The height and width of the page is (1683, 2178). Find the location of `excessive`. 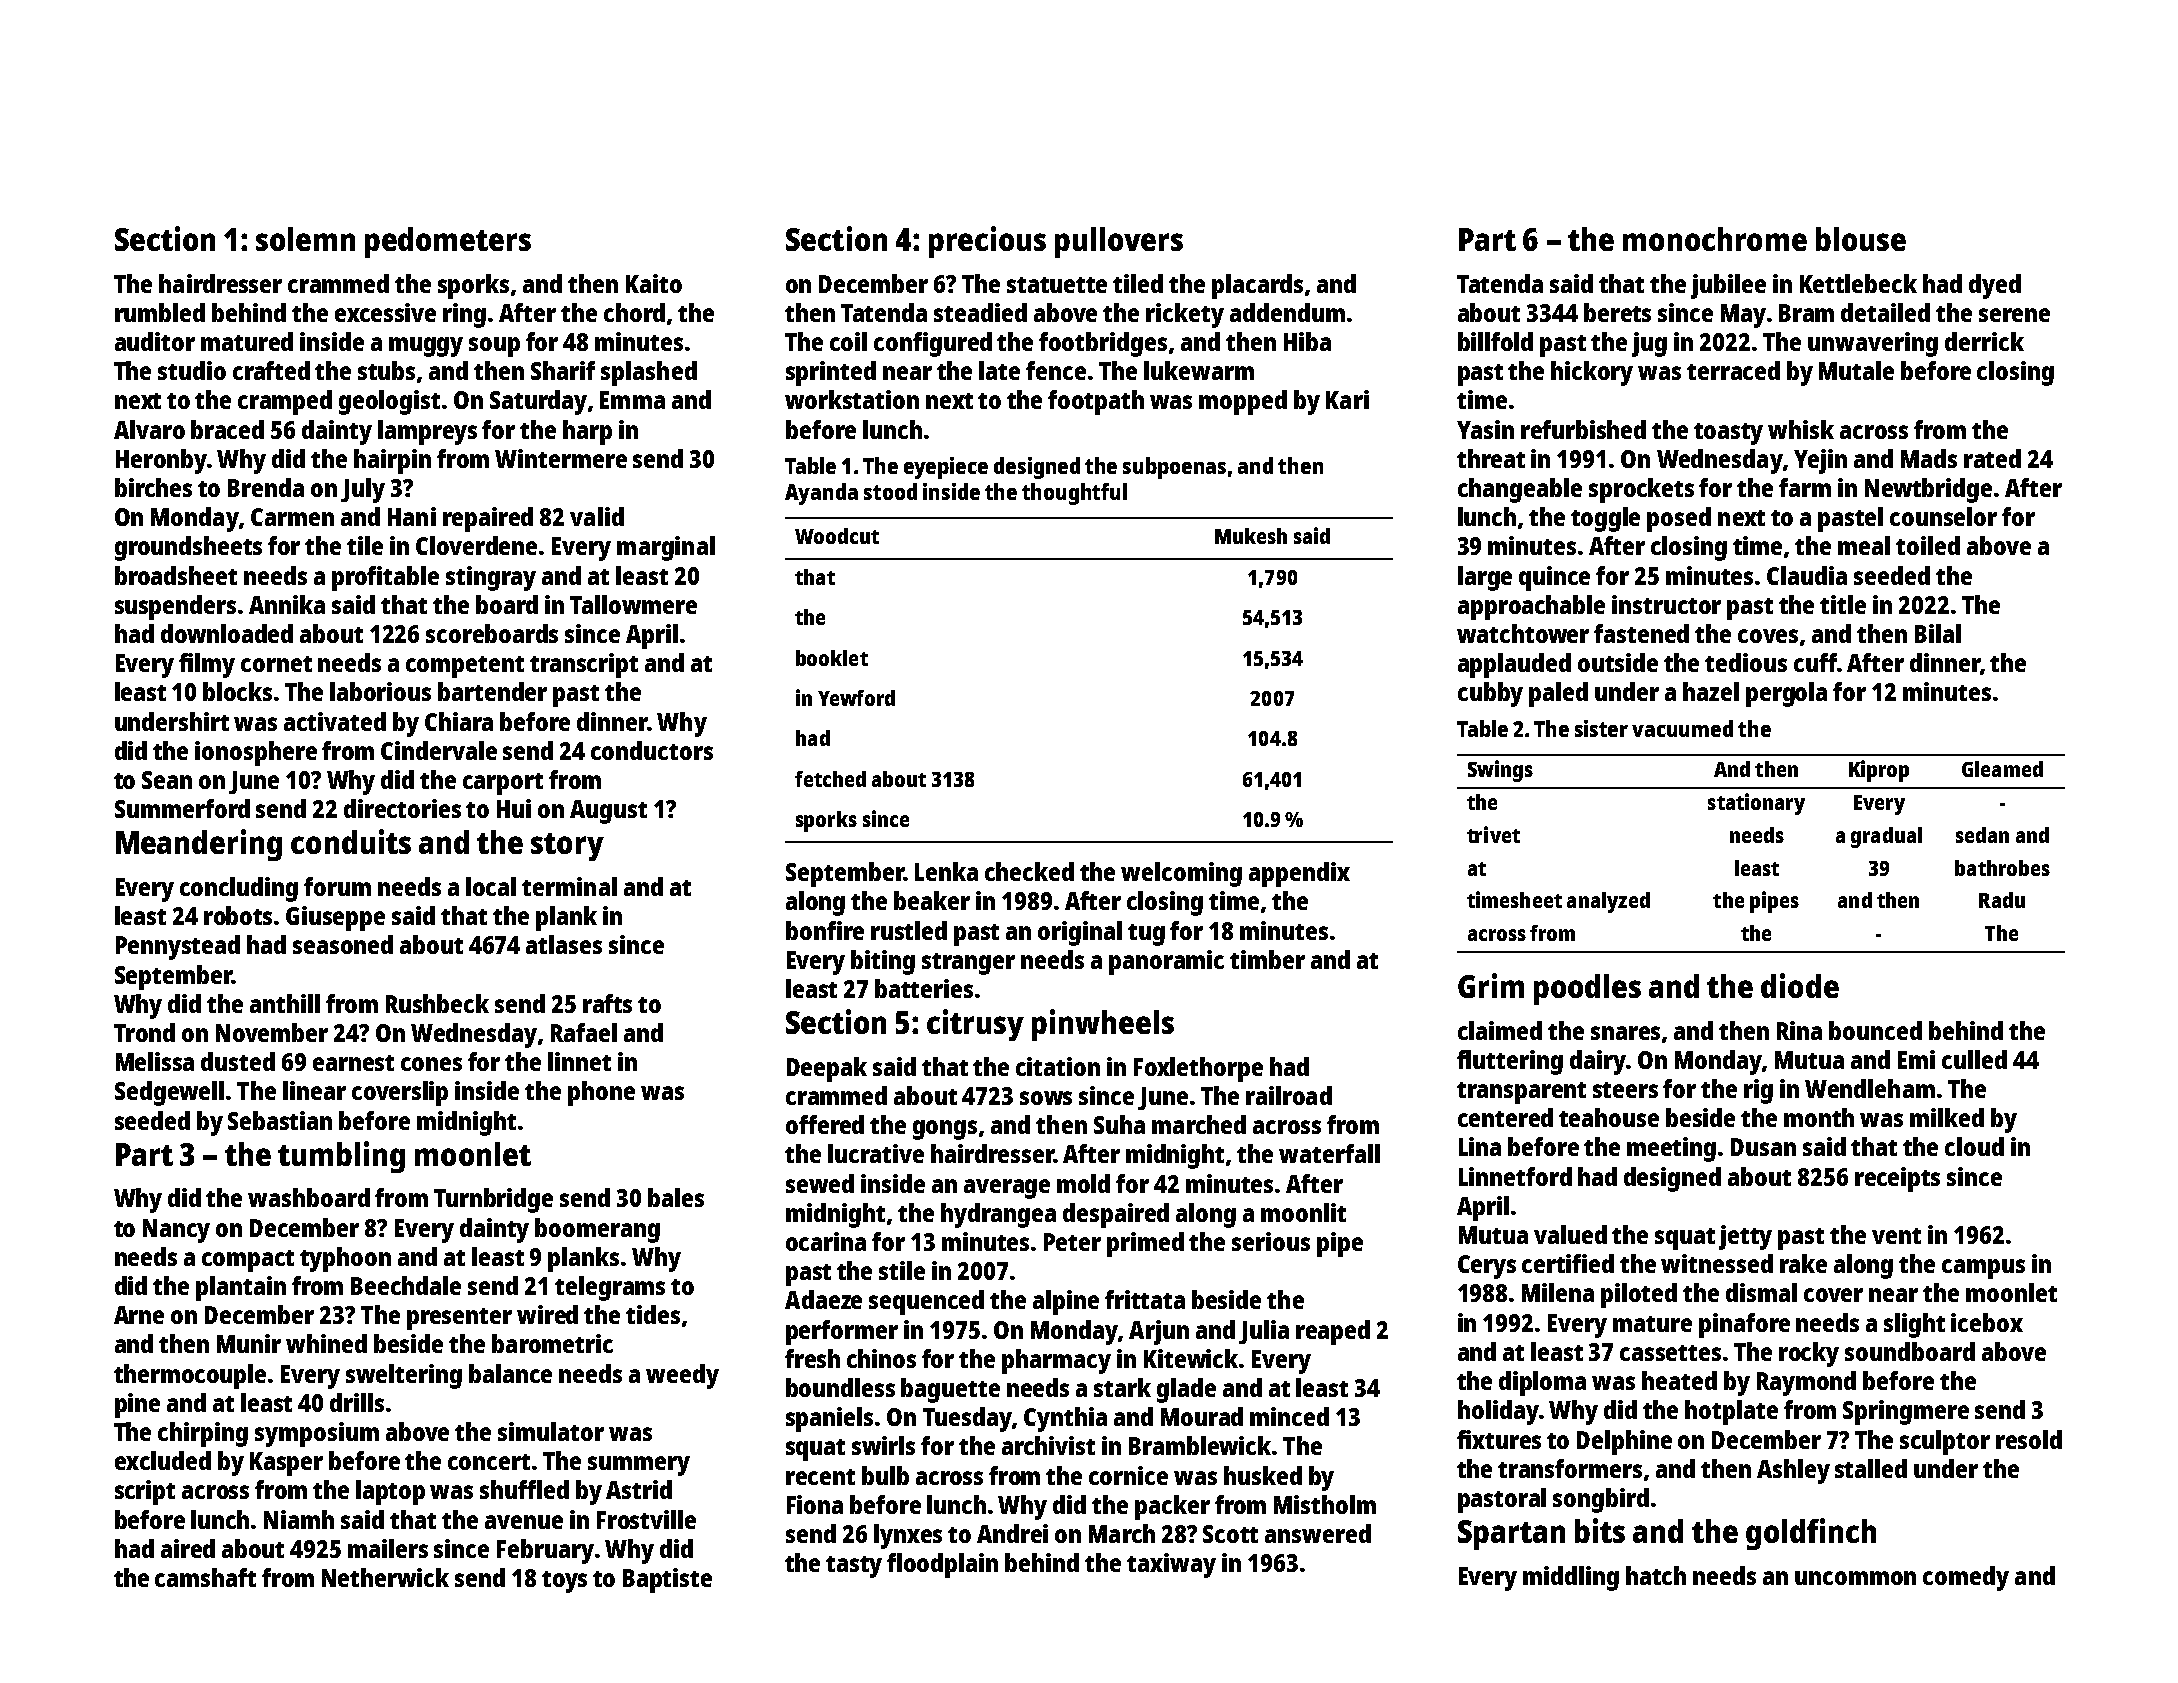

excessive is located at coordinates (385, 312).
